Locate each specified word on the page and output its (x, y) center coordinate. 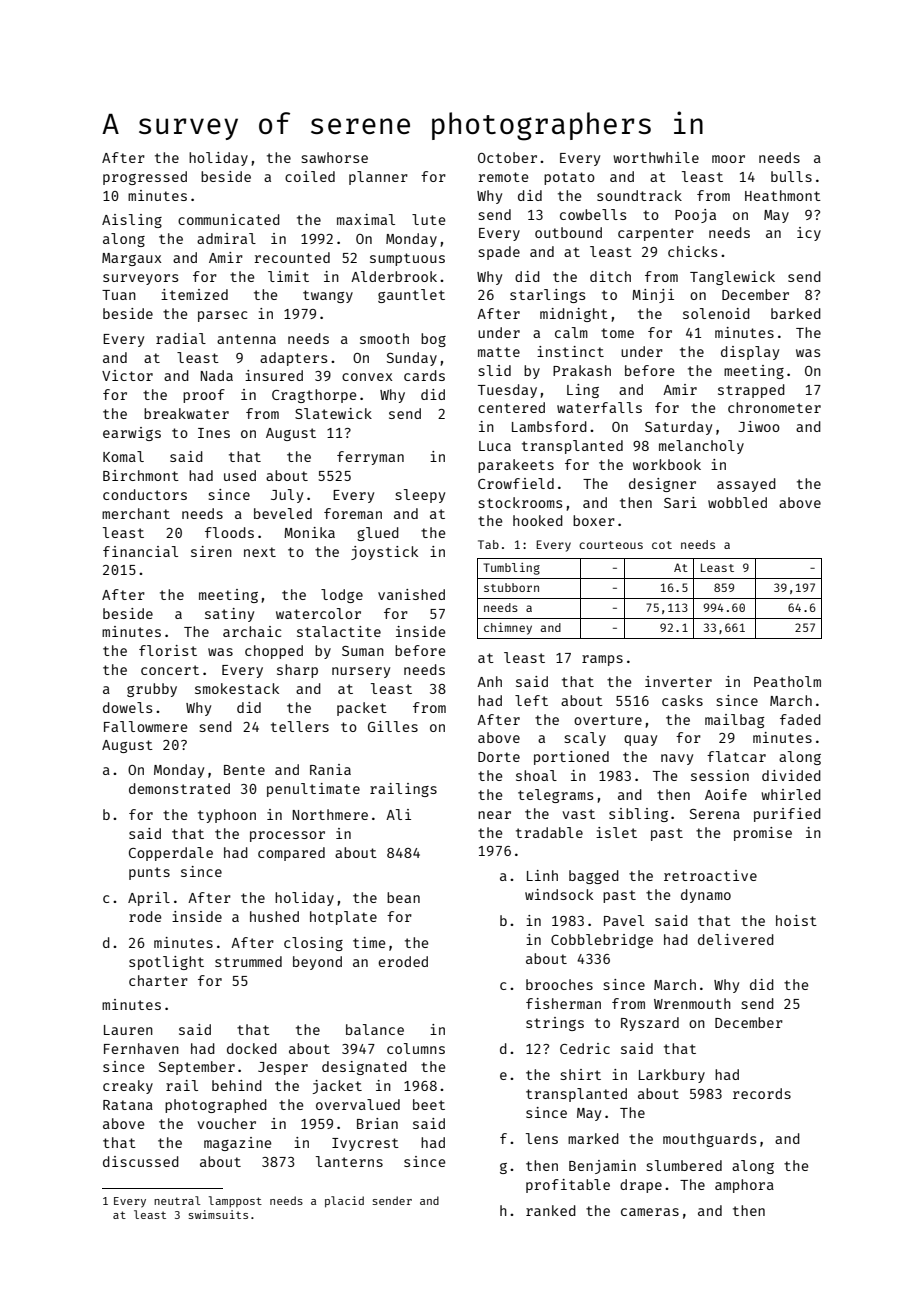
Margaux (132, 259)
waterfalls (599, 407)
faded (800, 719)
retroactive (710, 875)
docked (252, 1048)
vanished (411, 594)
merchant (136, 513)
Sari (680, 502)
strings (555, 1024)
